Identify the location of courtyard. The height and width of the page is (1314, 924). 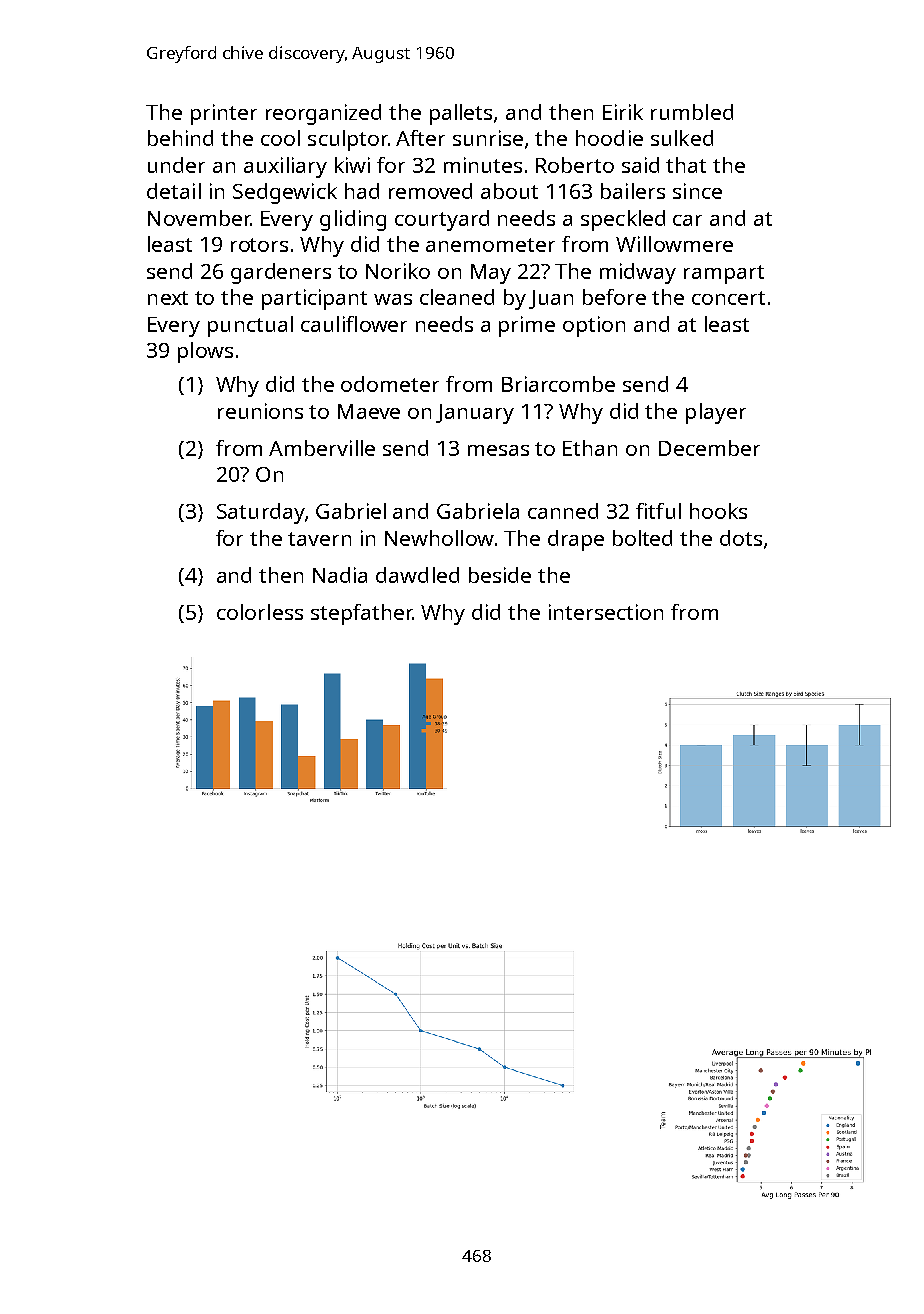
(442, 220).
